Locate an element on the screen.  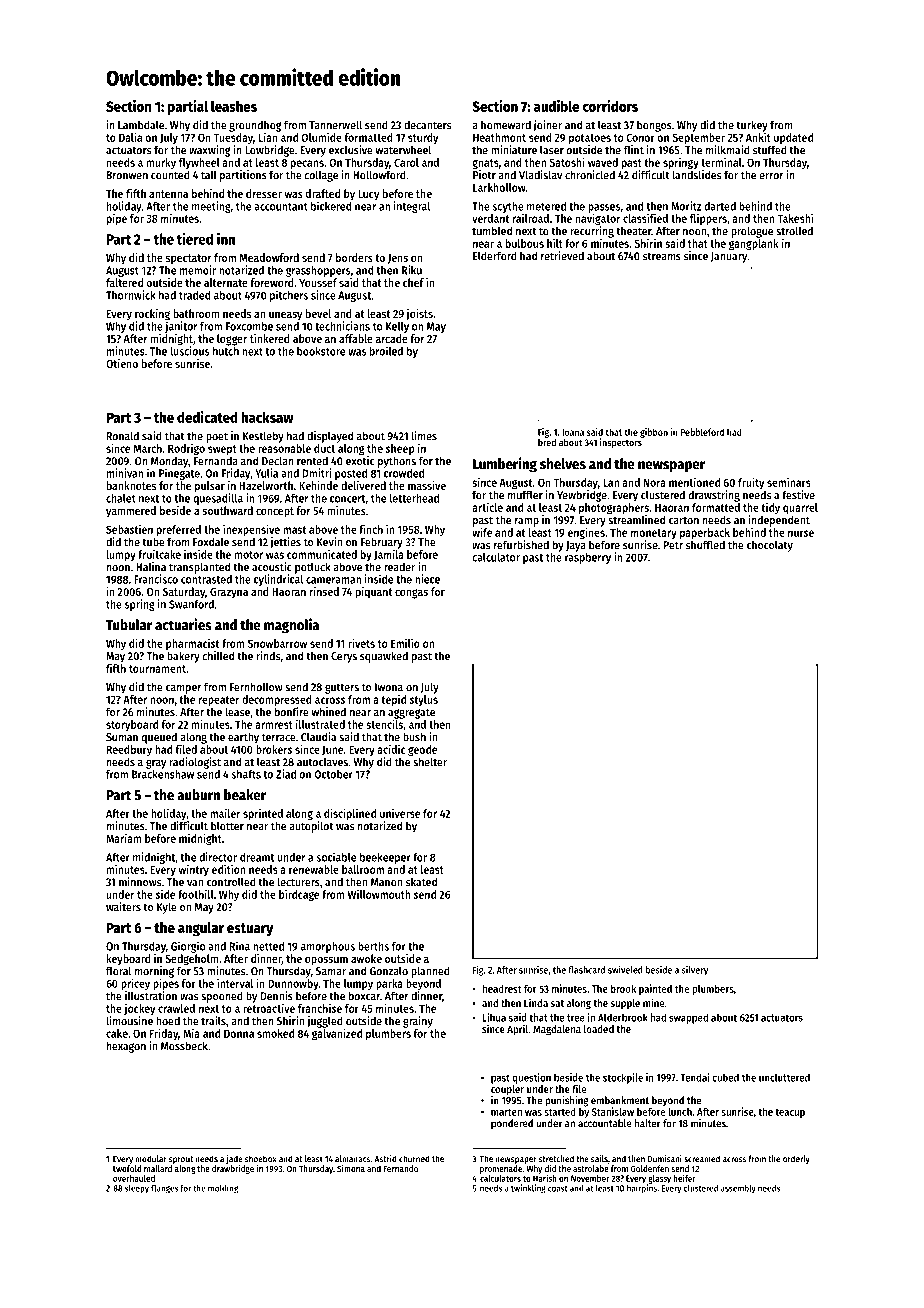
silvery is located at coordinates (695, 971).
